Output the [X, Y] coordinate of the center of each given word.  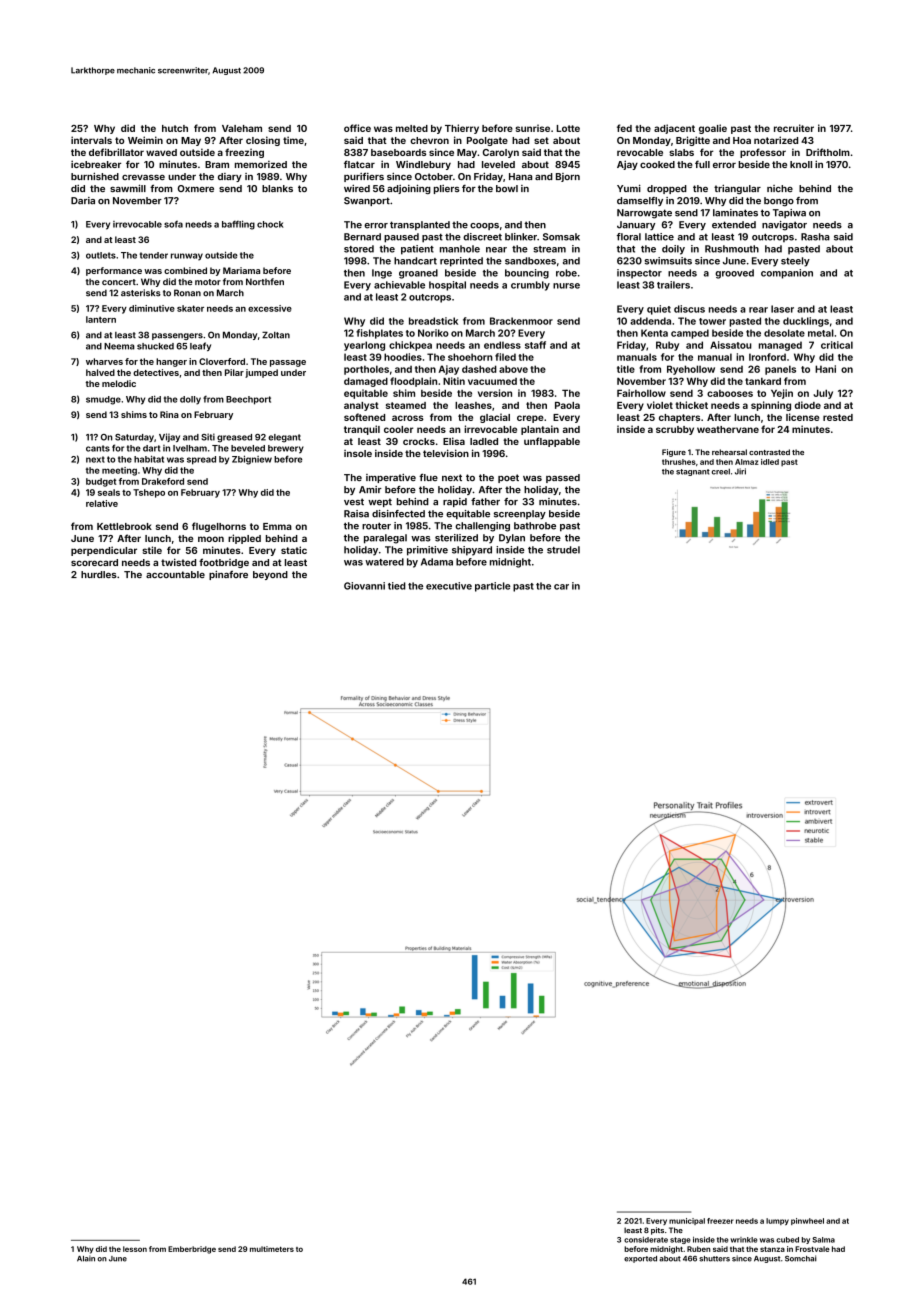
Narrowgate [644, 214]
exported [640, 1259]
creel [721, 472]
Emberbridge [192, 1250]
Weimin [145, 140]
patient [417, 250]
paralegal [385, 539]
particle [493, 587]
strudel [563, 550]
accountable [175, 574]
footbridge [224, 563]
